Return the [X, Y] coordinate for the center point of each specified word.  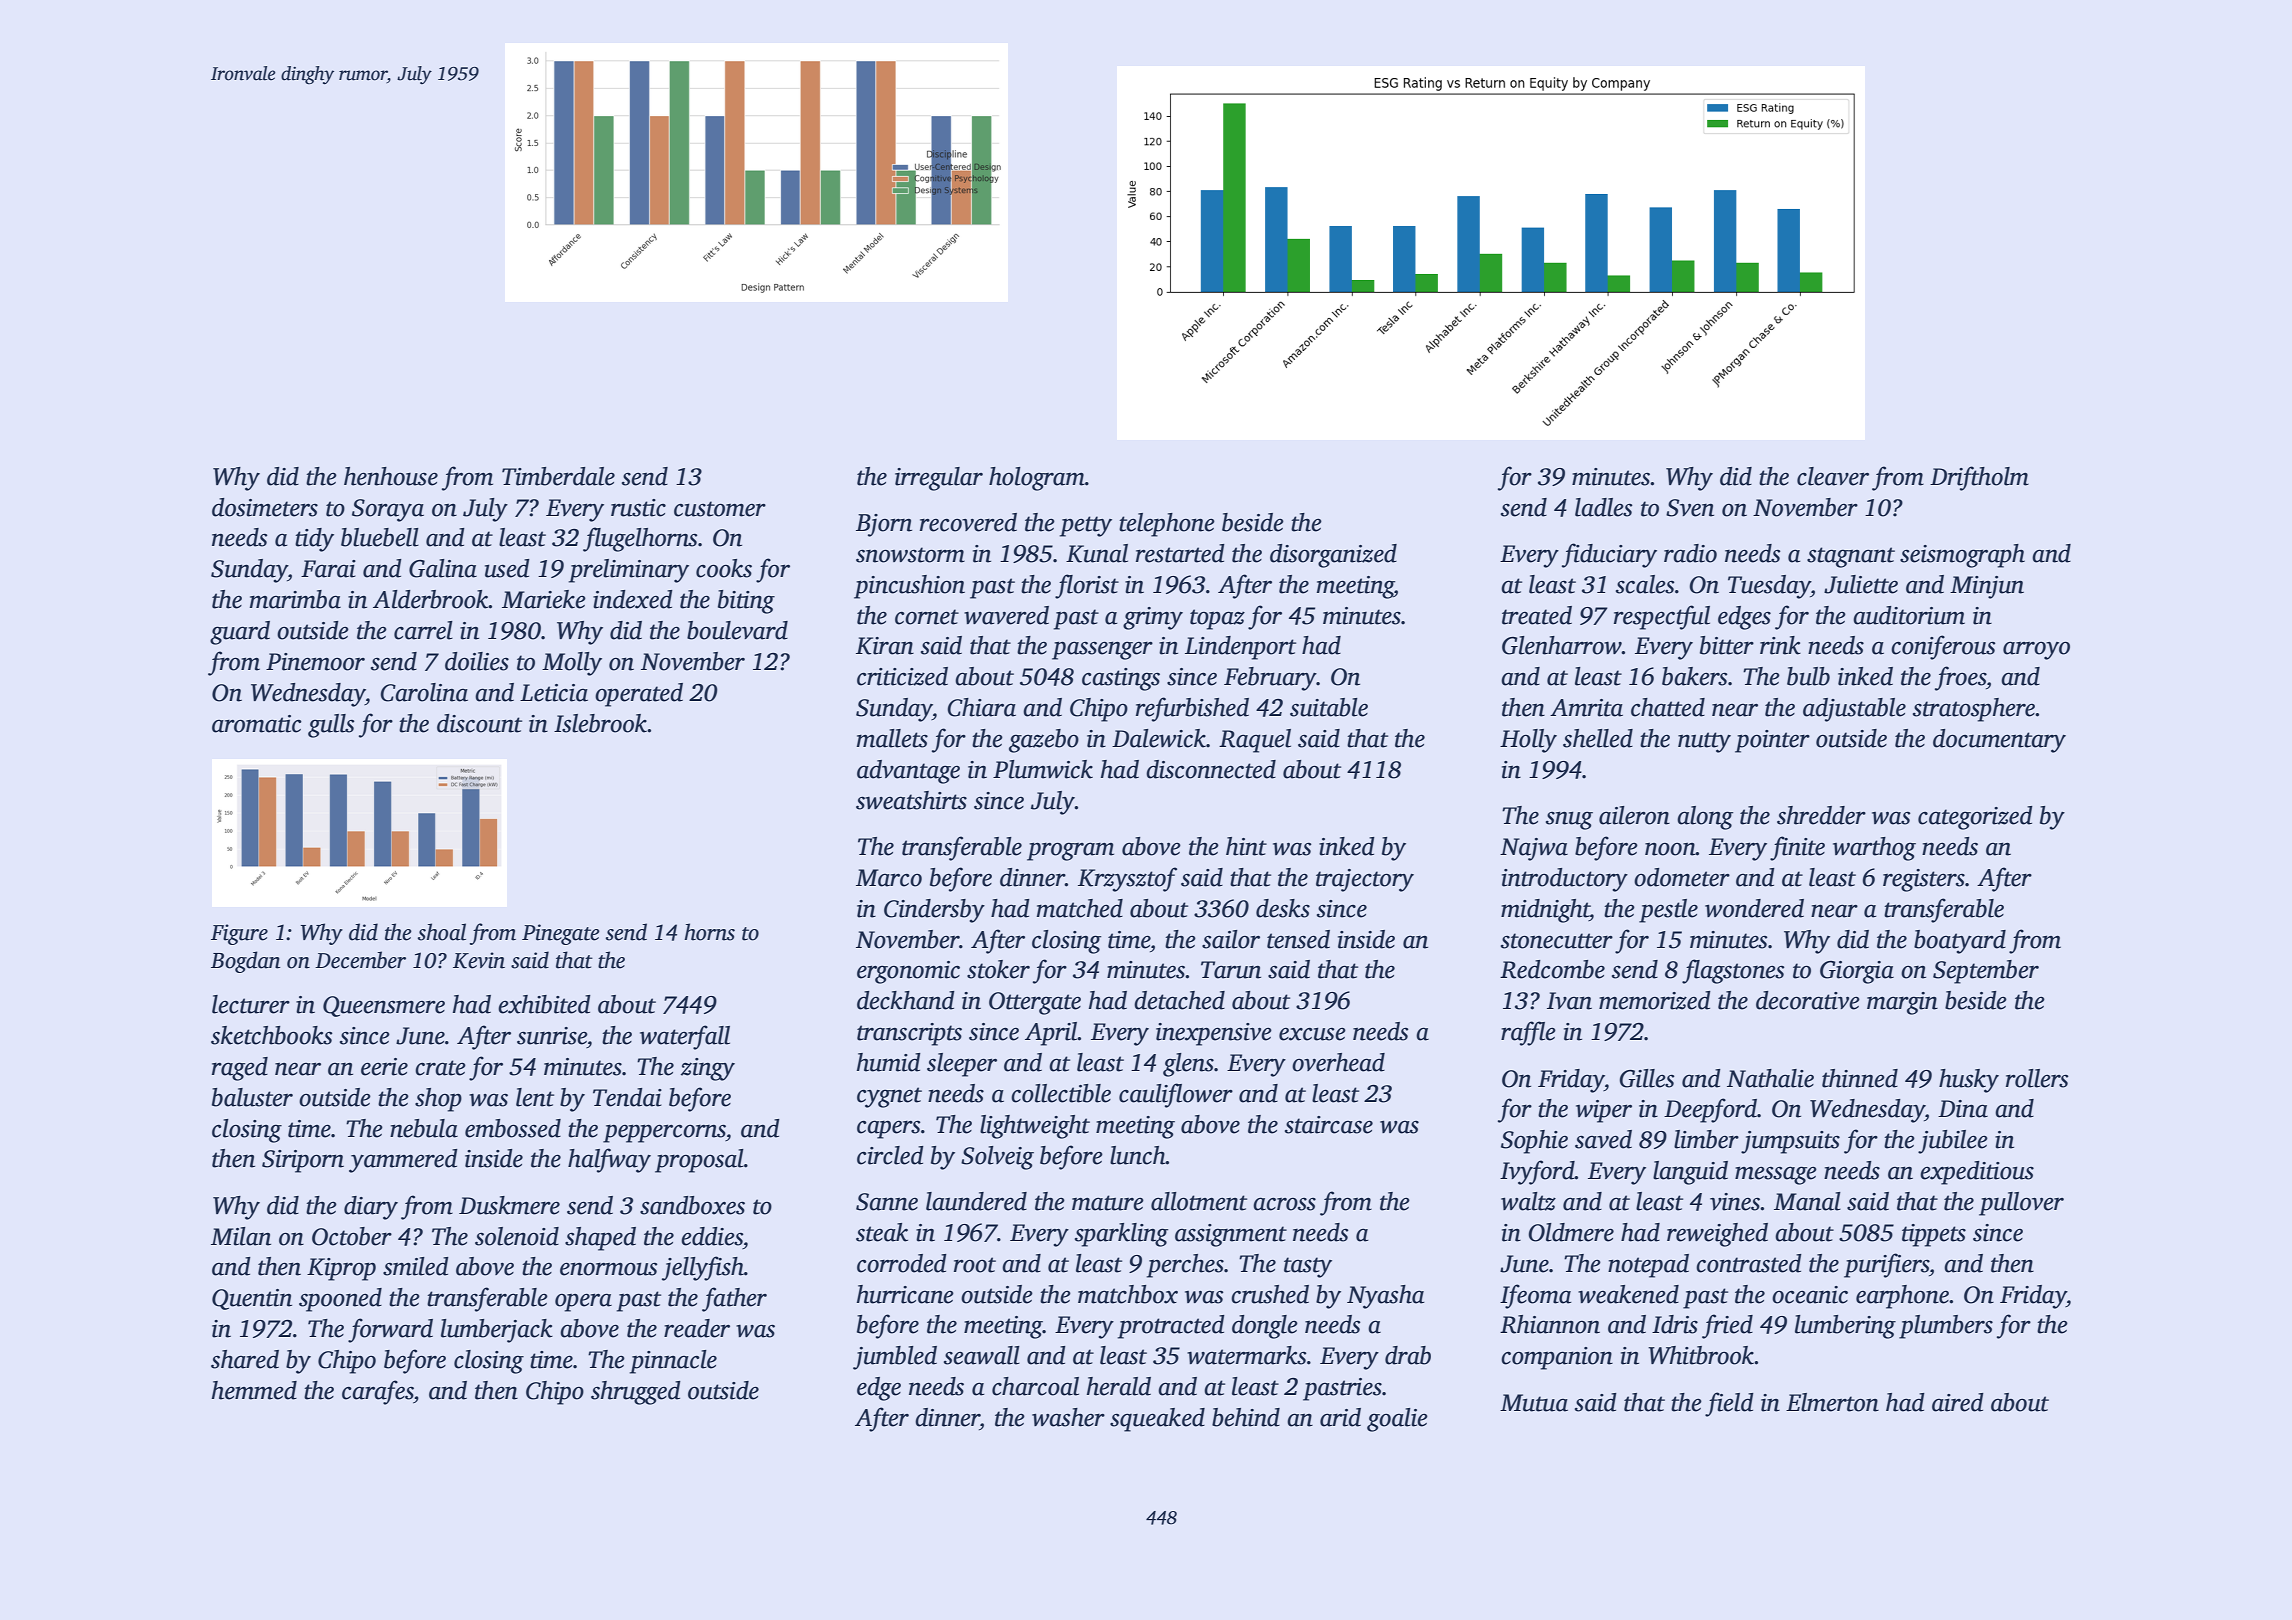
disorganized [1333, 556]
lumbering [1845, 1327]
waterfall [685, 1037]
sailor [1231, 939]
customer [720, 509]
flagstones [1733, 971]
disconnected [1211, 769]
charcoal [1035, 1386]
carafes [378, 1392]
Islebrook [600, 723]
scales [1645, 584]
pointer [1772, 741]
